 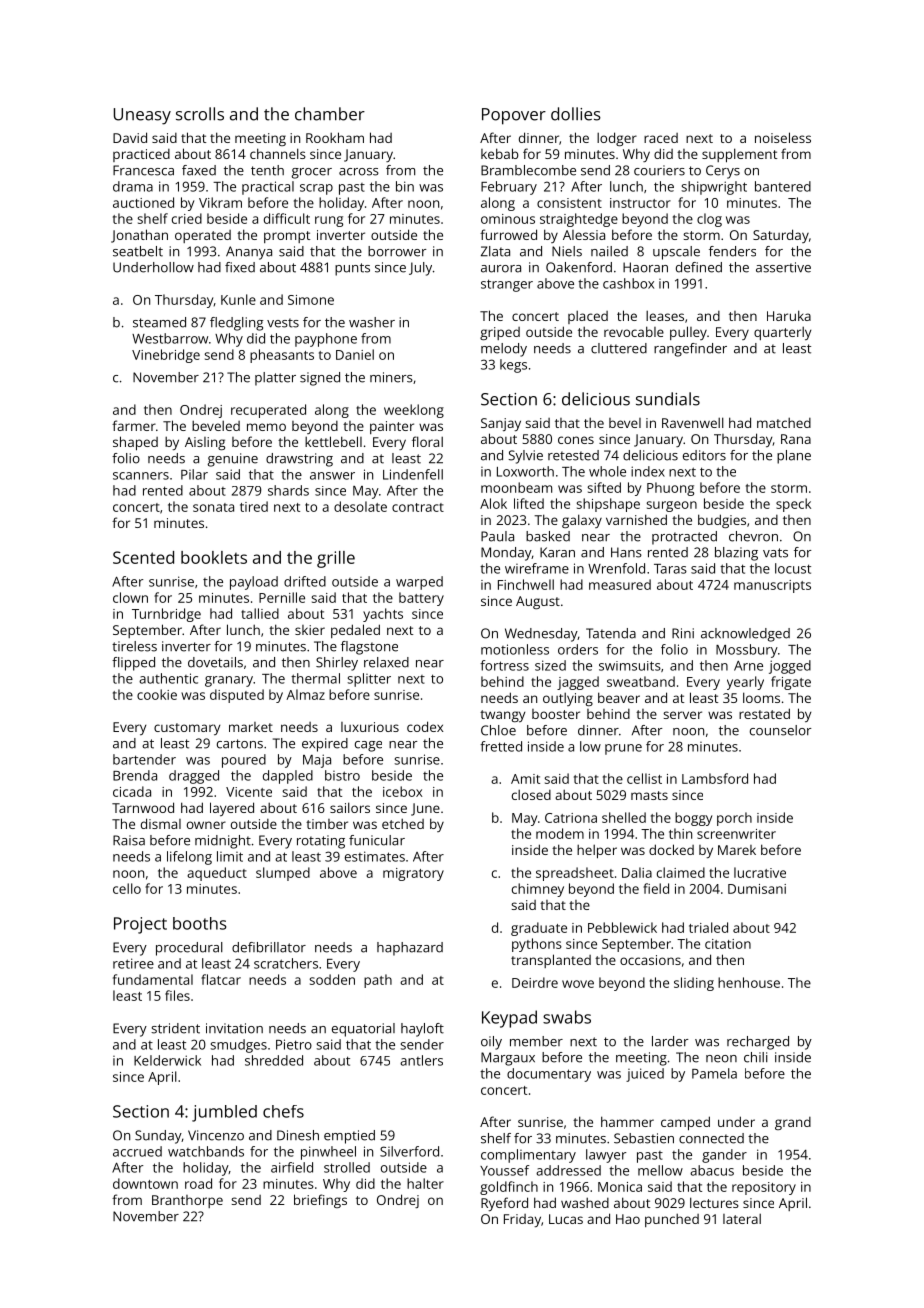 I want to click on couriers, so click(x=659, y=170).
